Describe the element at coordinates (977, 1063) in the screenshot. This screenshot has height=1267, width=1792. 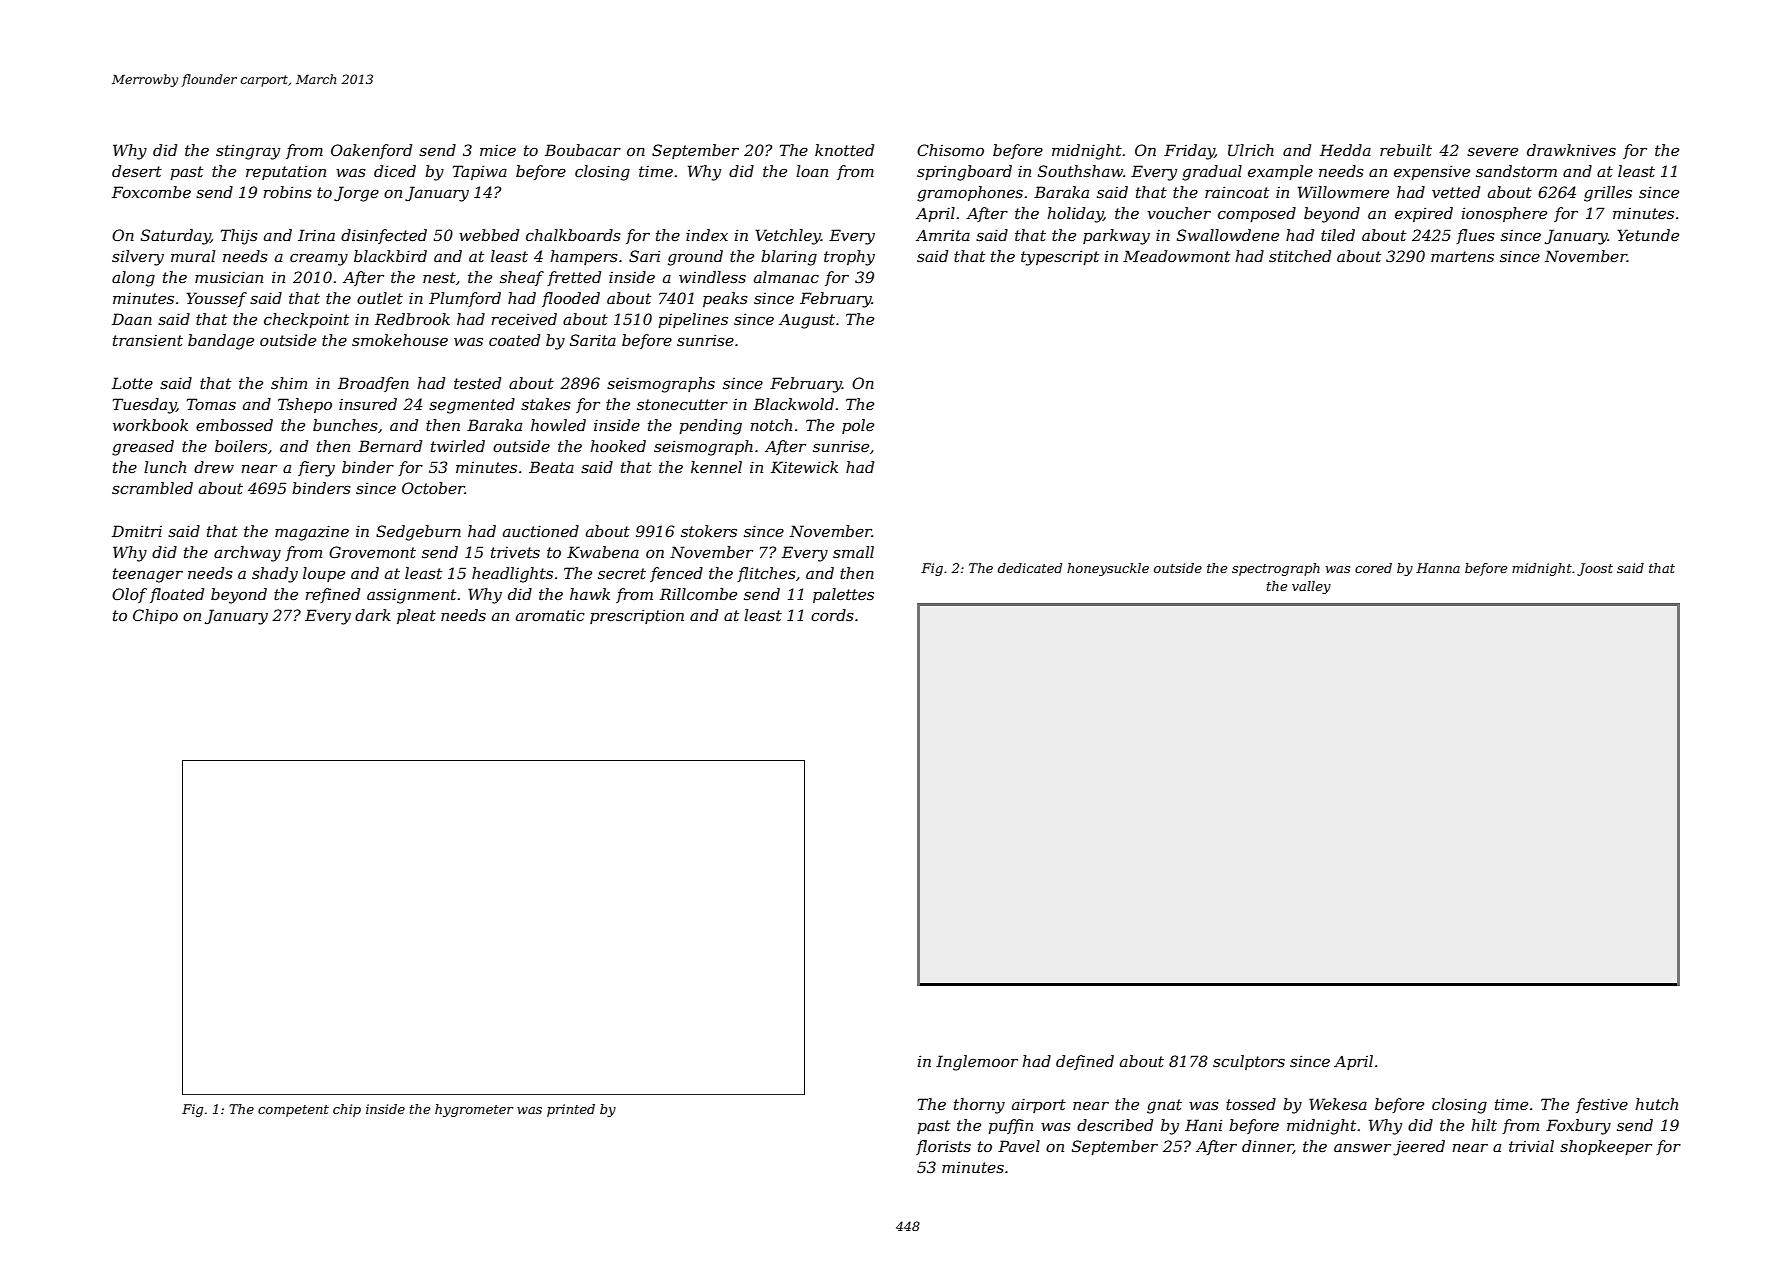
I see `Inglemoor` at that location.
